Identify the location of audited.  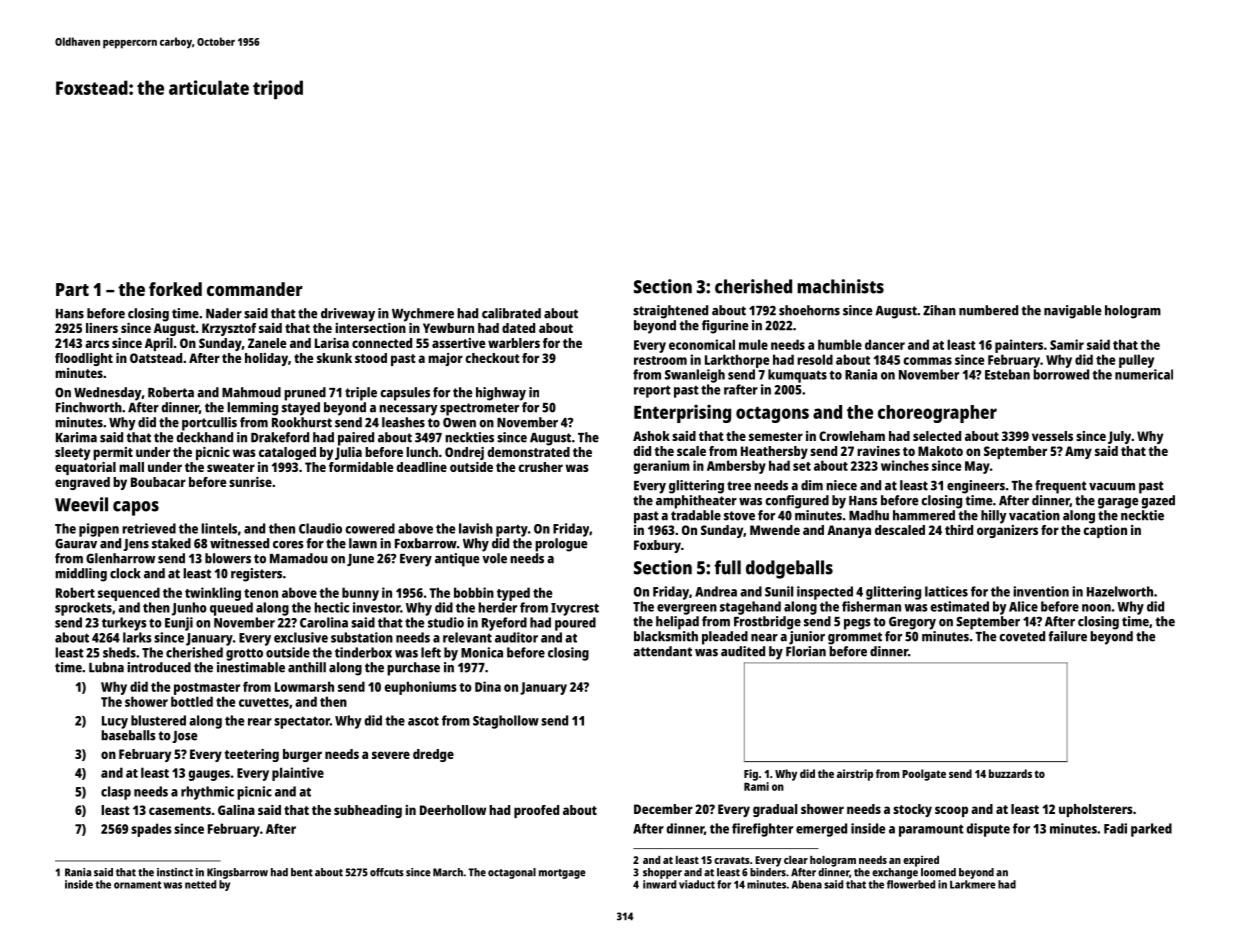
(743, 651).
